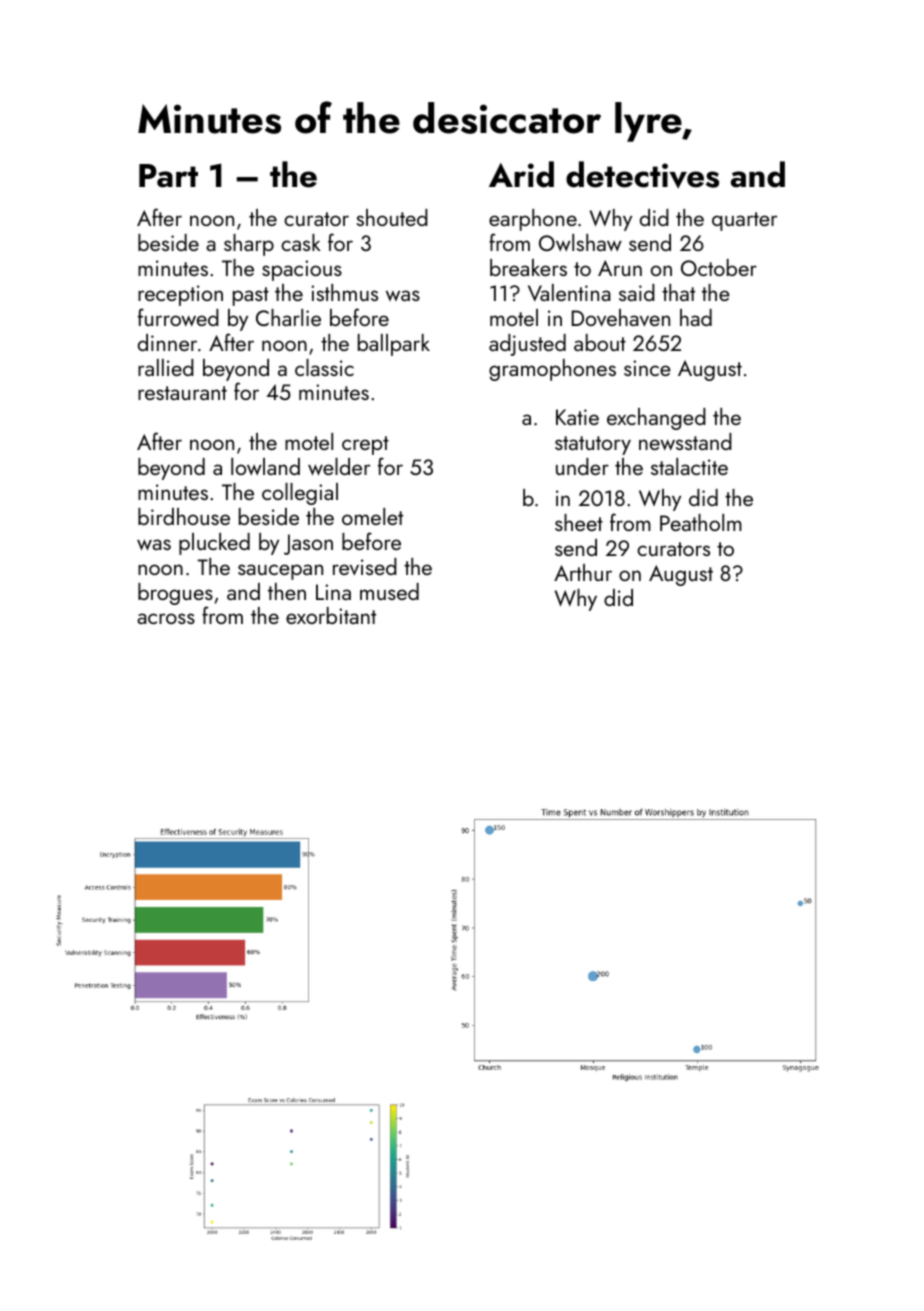 The height and width of the page is (1311, 924). Describe the element at coordinates (175, 594) in the page. I see `brogues` at that location.
